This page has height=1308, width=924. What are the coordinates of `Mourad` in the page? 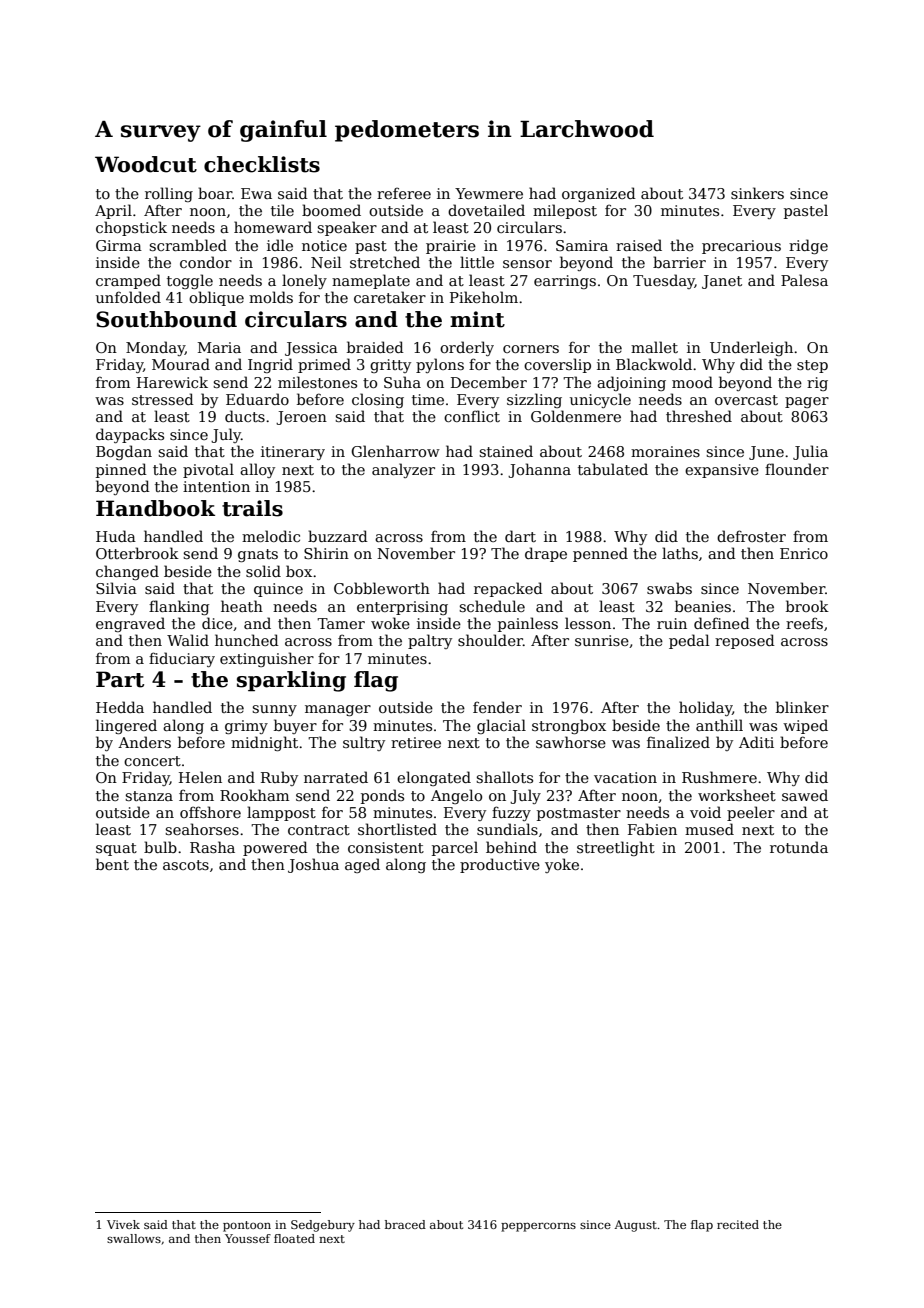 It's located at (181, 364).
